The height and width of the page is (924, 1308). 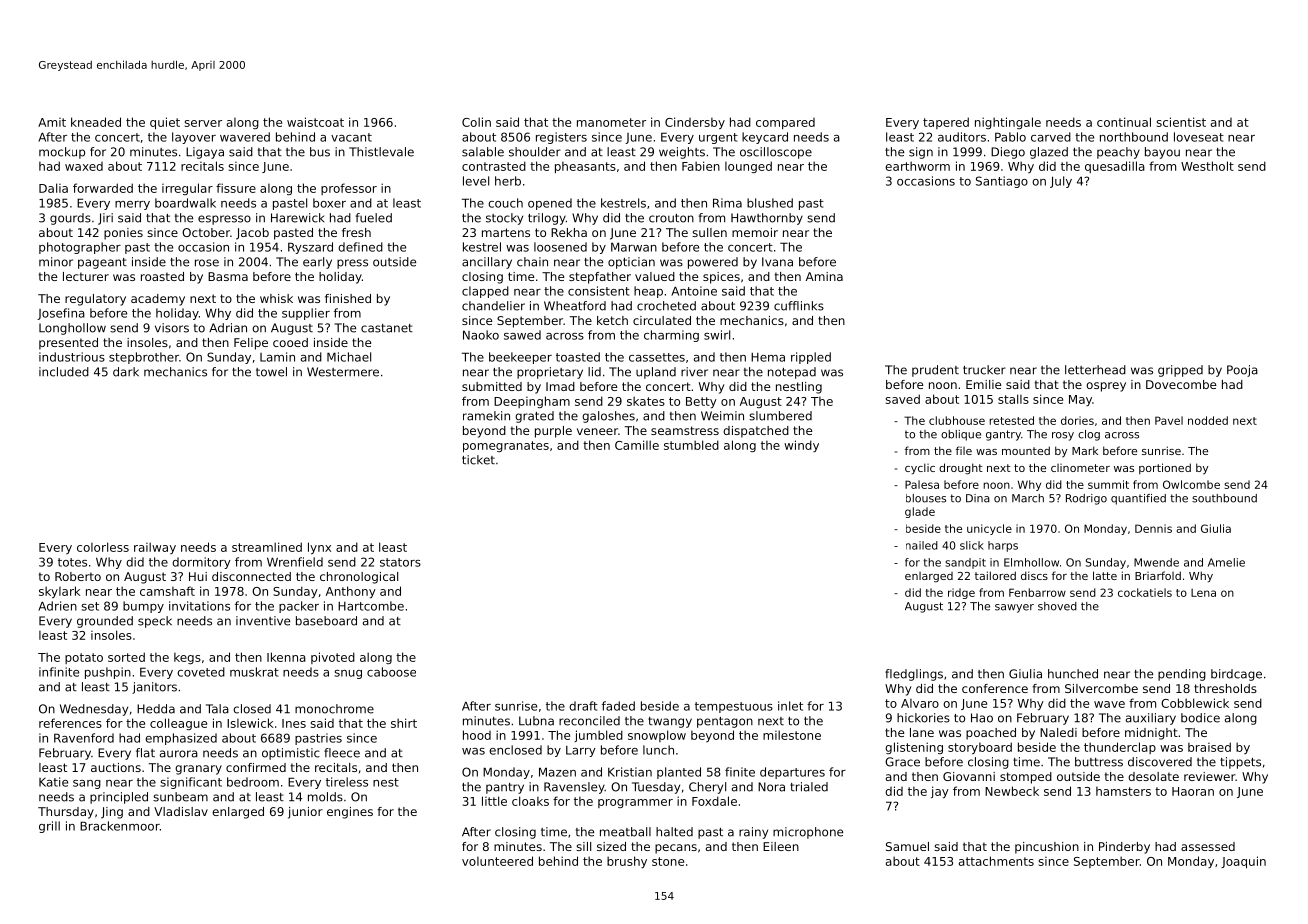 What do you see at coordinates (271, 372) in the page?
I see `towel` at bounding box center [271, 372].
